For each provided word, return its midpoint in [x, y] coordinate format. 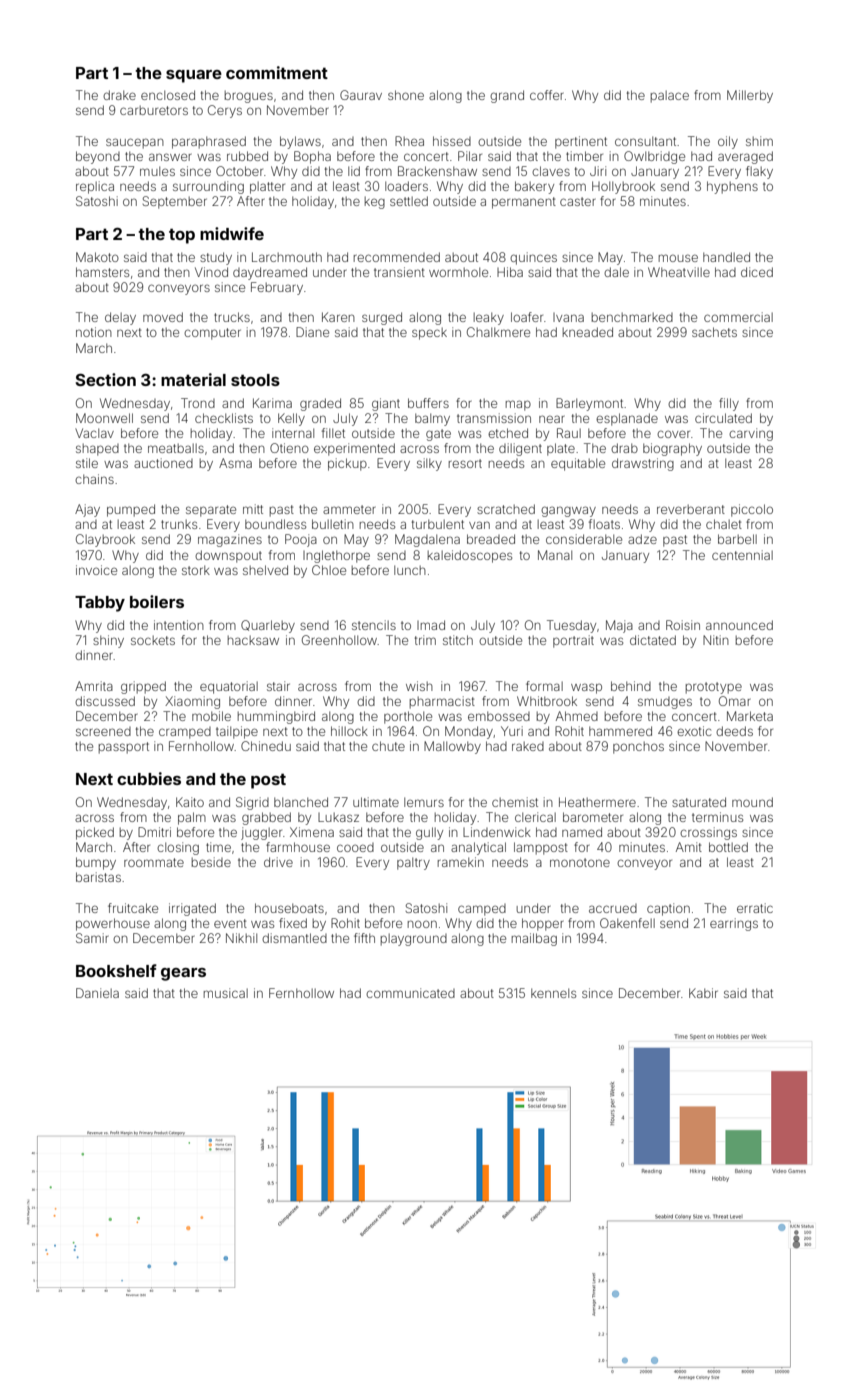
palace [670, 97]
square [194, 76]
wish [419, 686]
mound [752, 802]
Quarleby [268, 626]
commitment [277, 72]
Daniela [97, 993]
